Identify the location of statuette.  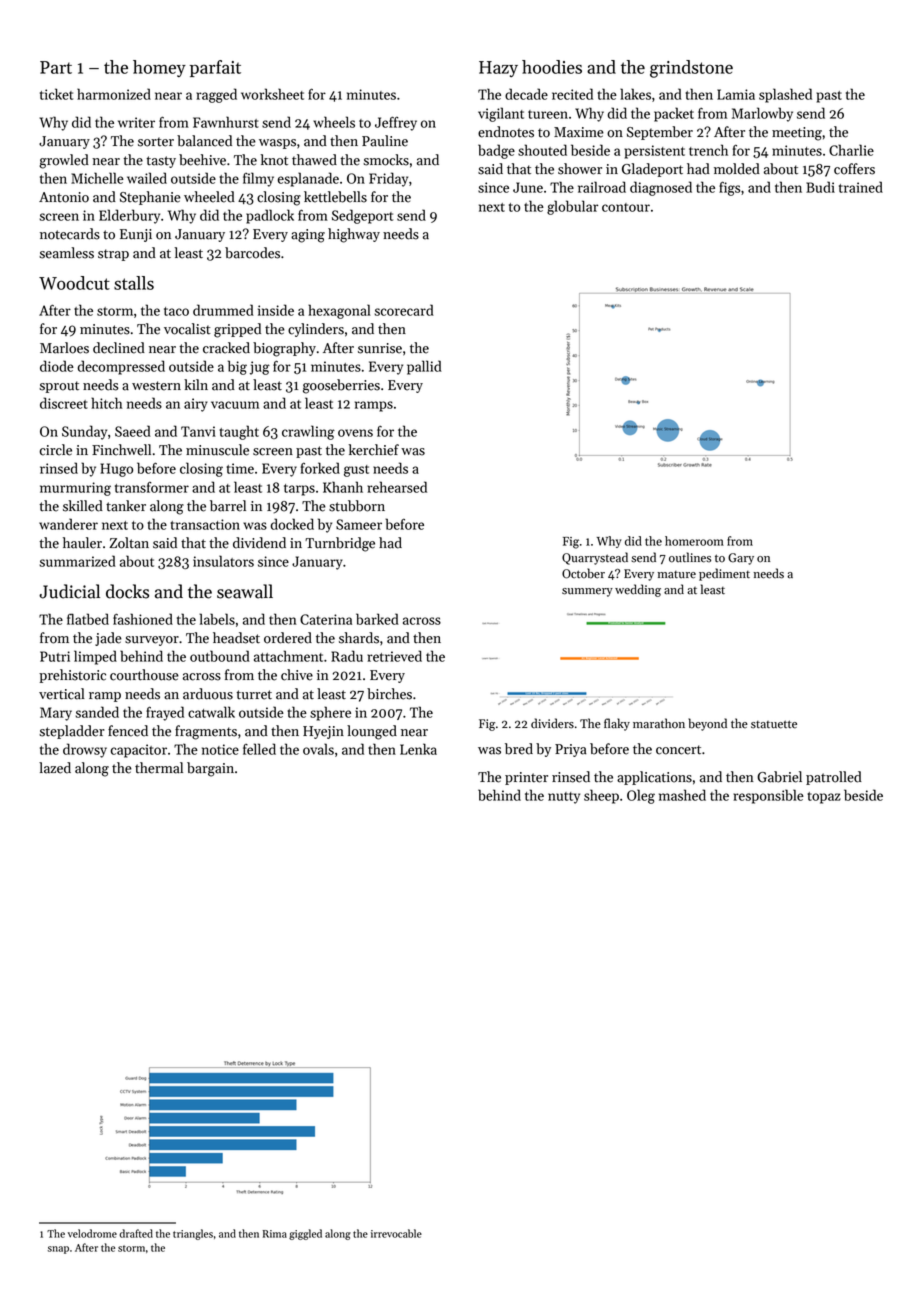
(774, 724).
